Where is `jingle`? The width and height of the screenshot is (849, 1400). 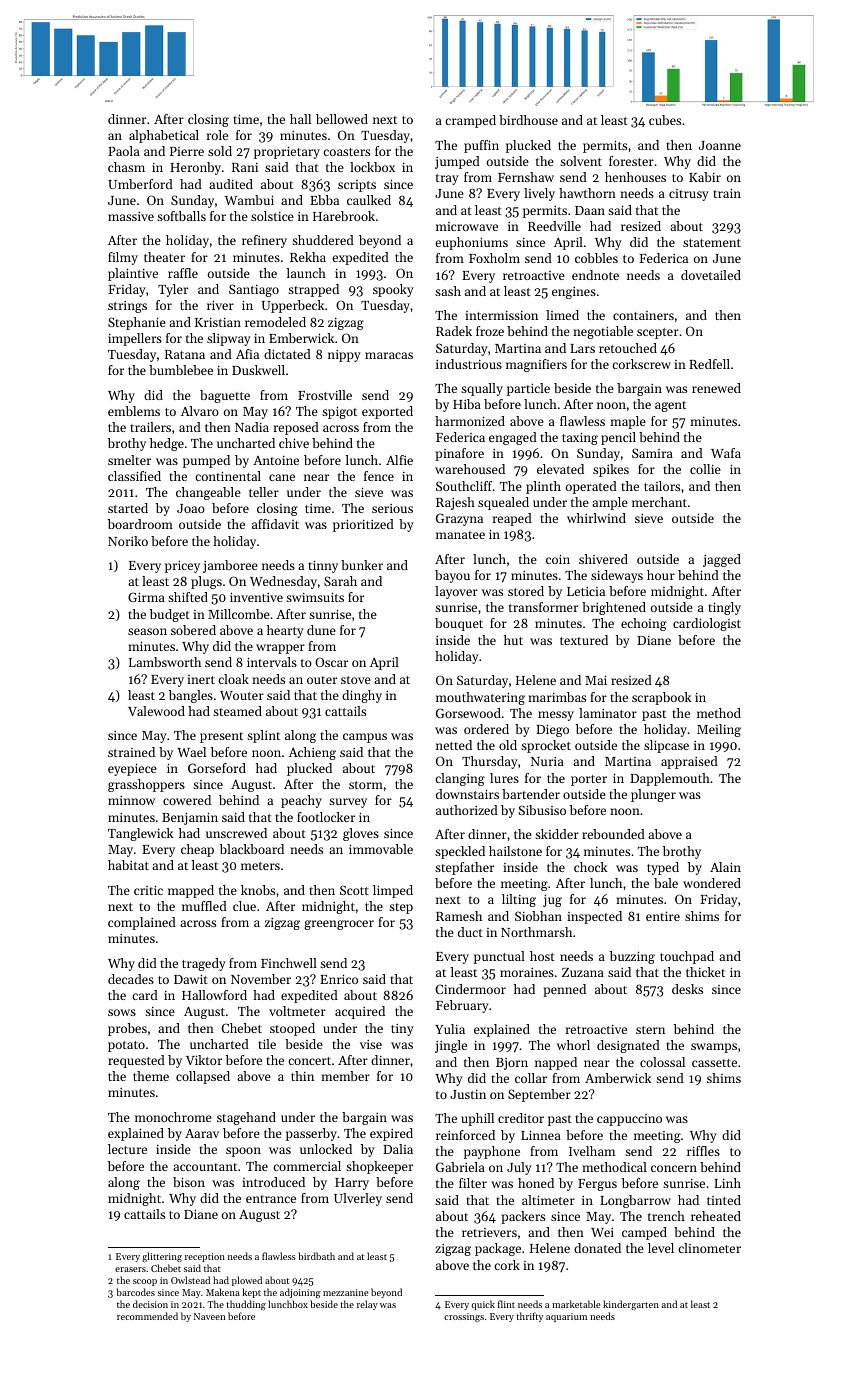
jingle is located at coordinates (451, 1046).
